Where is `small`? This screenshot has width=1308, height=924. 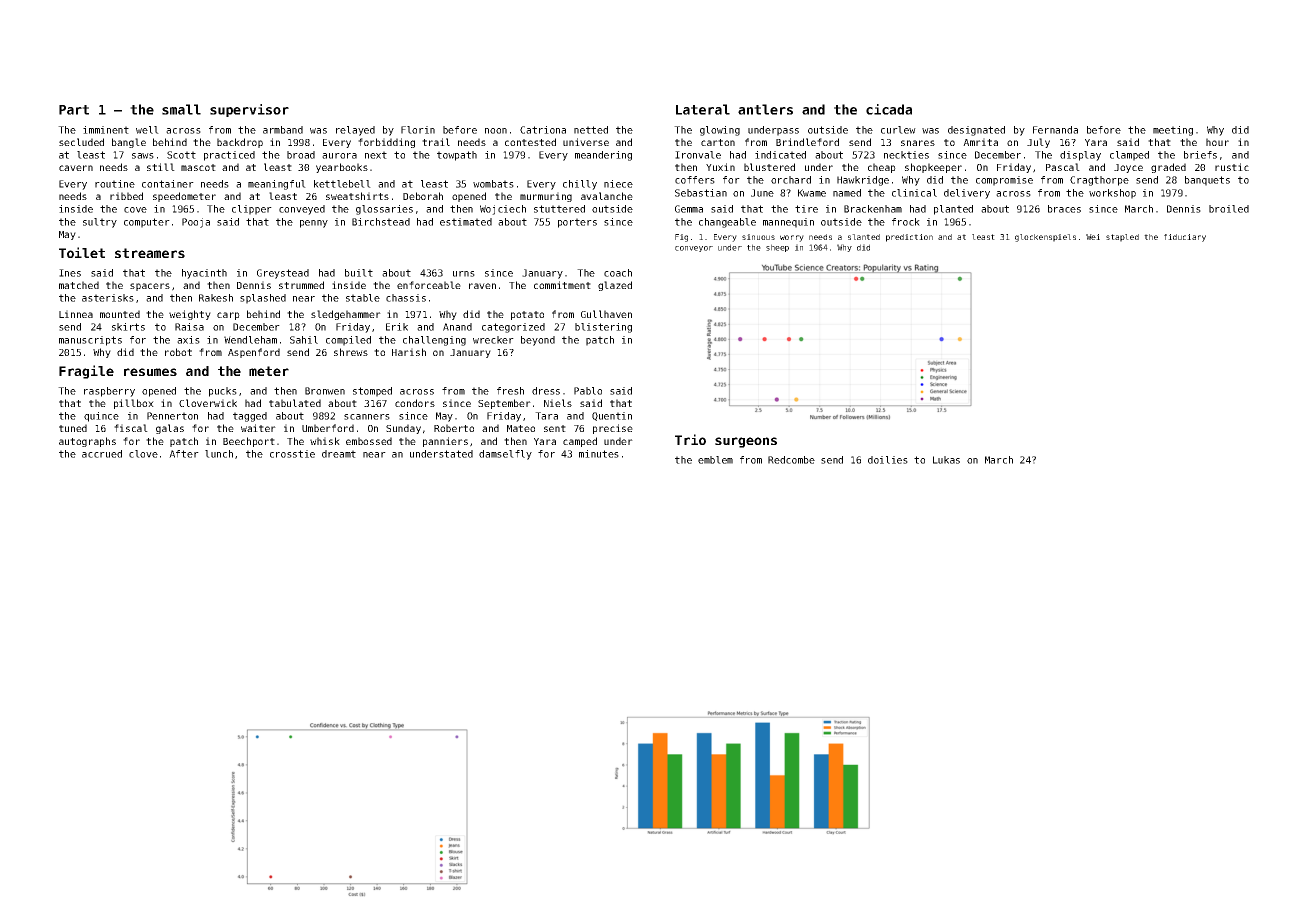
small is located at coordinates (181, 109).
